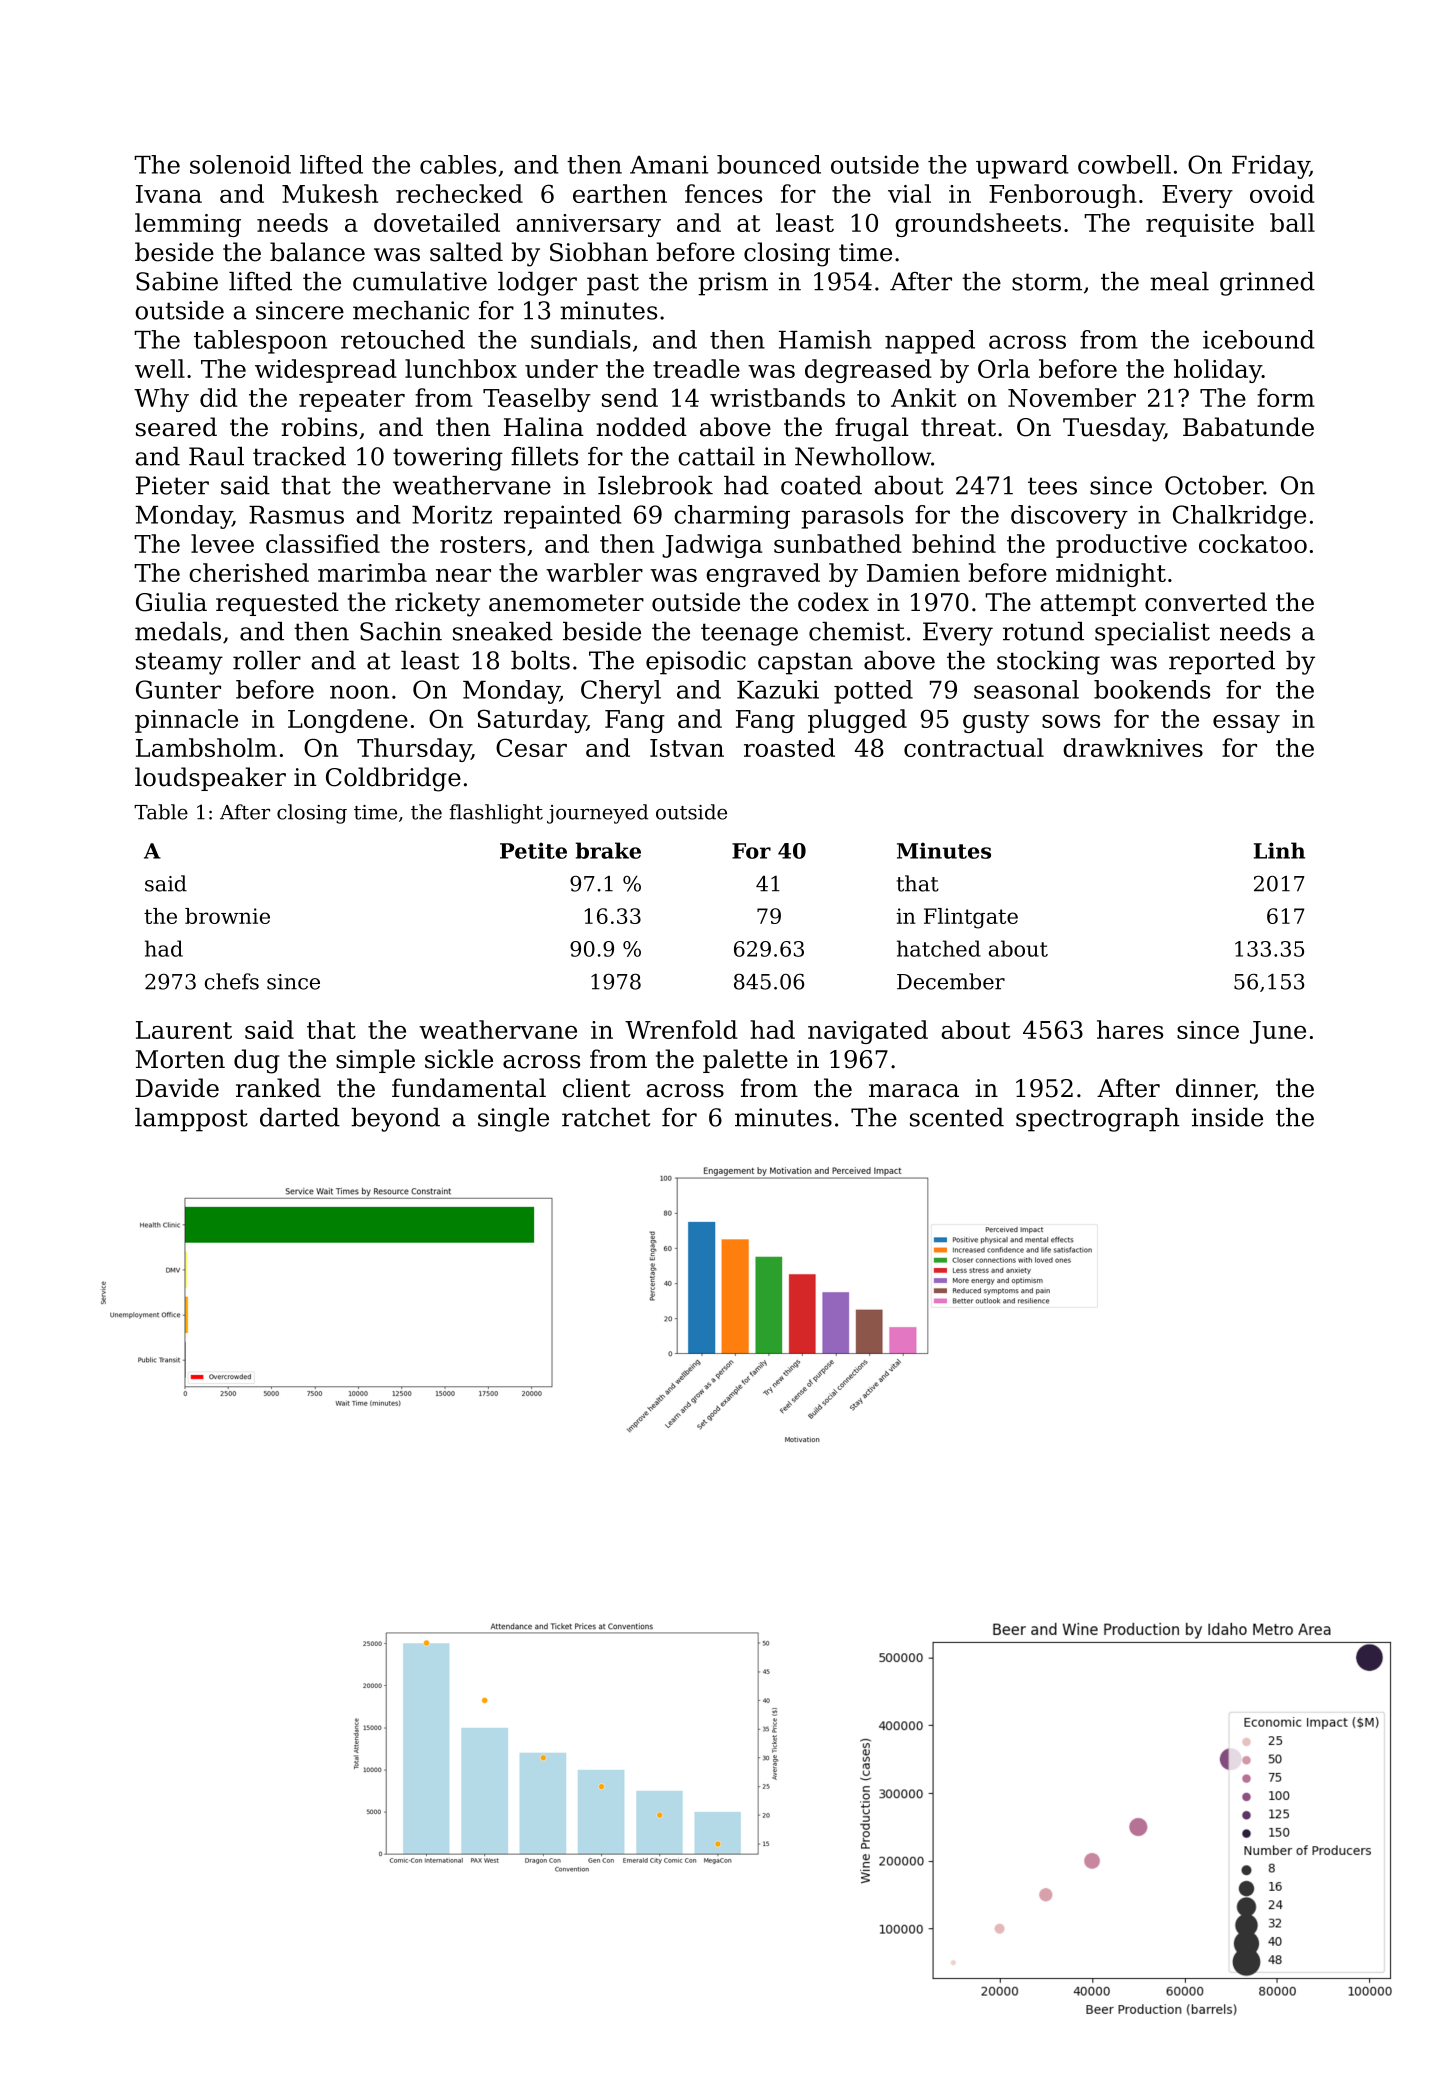 The width and height of the image is (1450, 2100). I want to click on Sabine, so click(177, 281).
